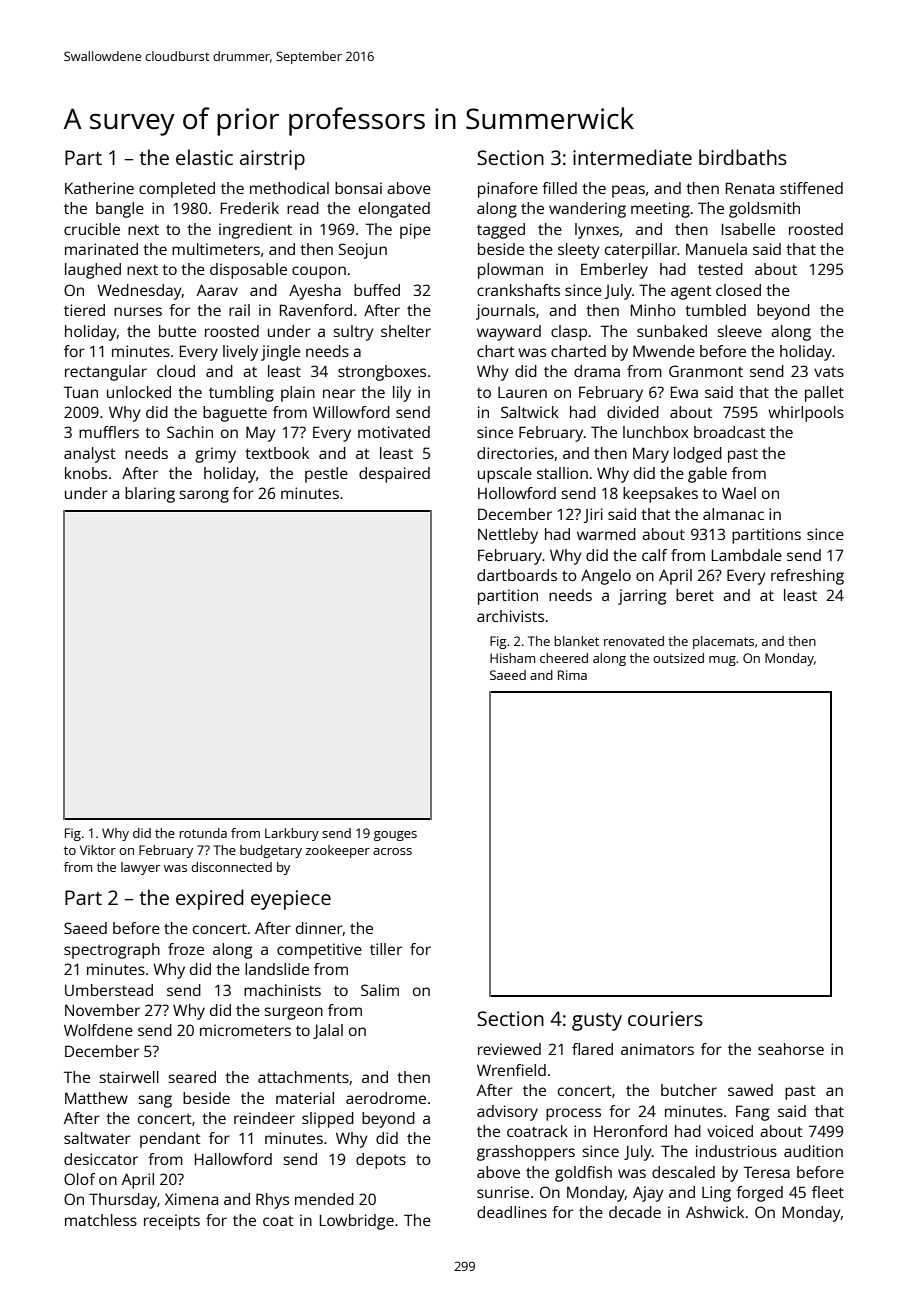  What do you see at coordinates (99, 188) in the document?
I see `Katherine` at bounding box center [99, 188].
